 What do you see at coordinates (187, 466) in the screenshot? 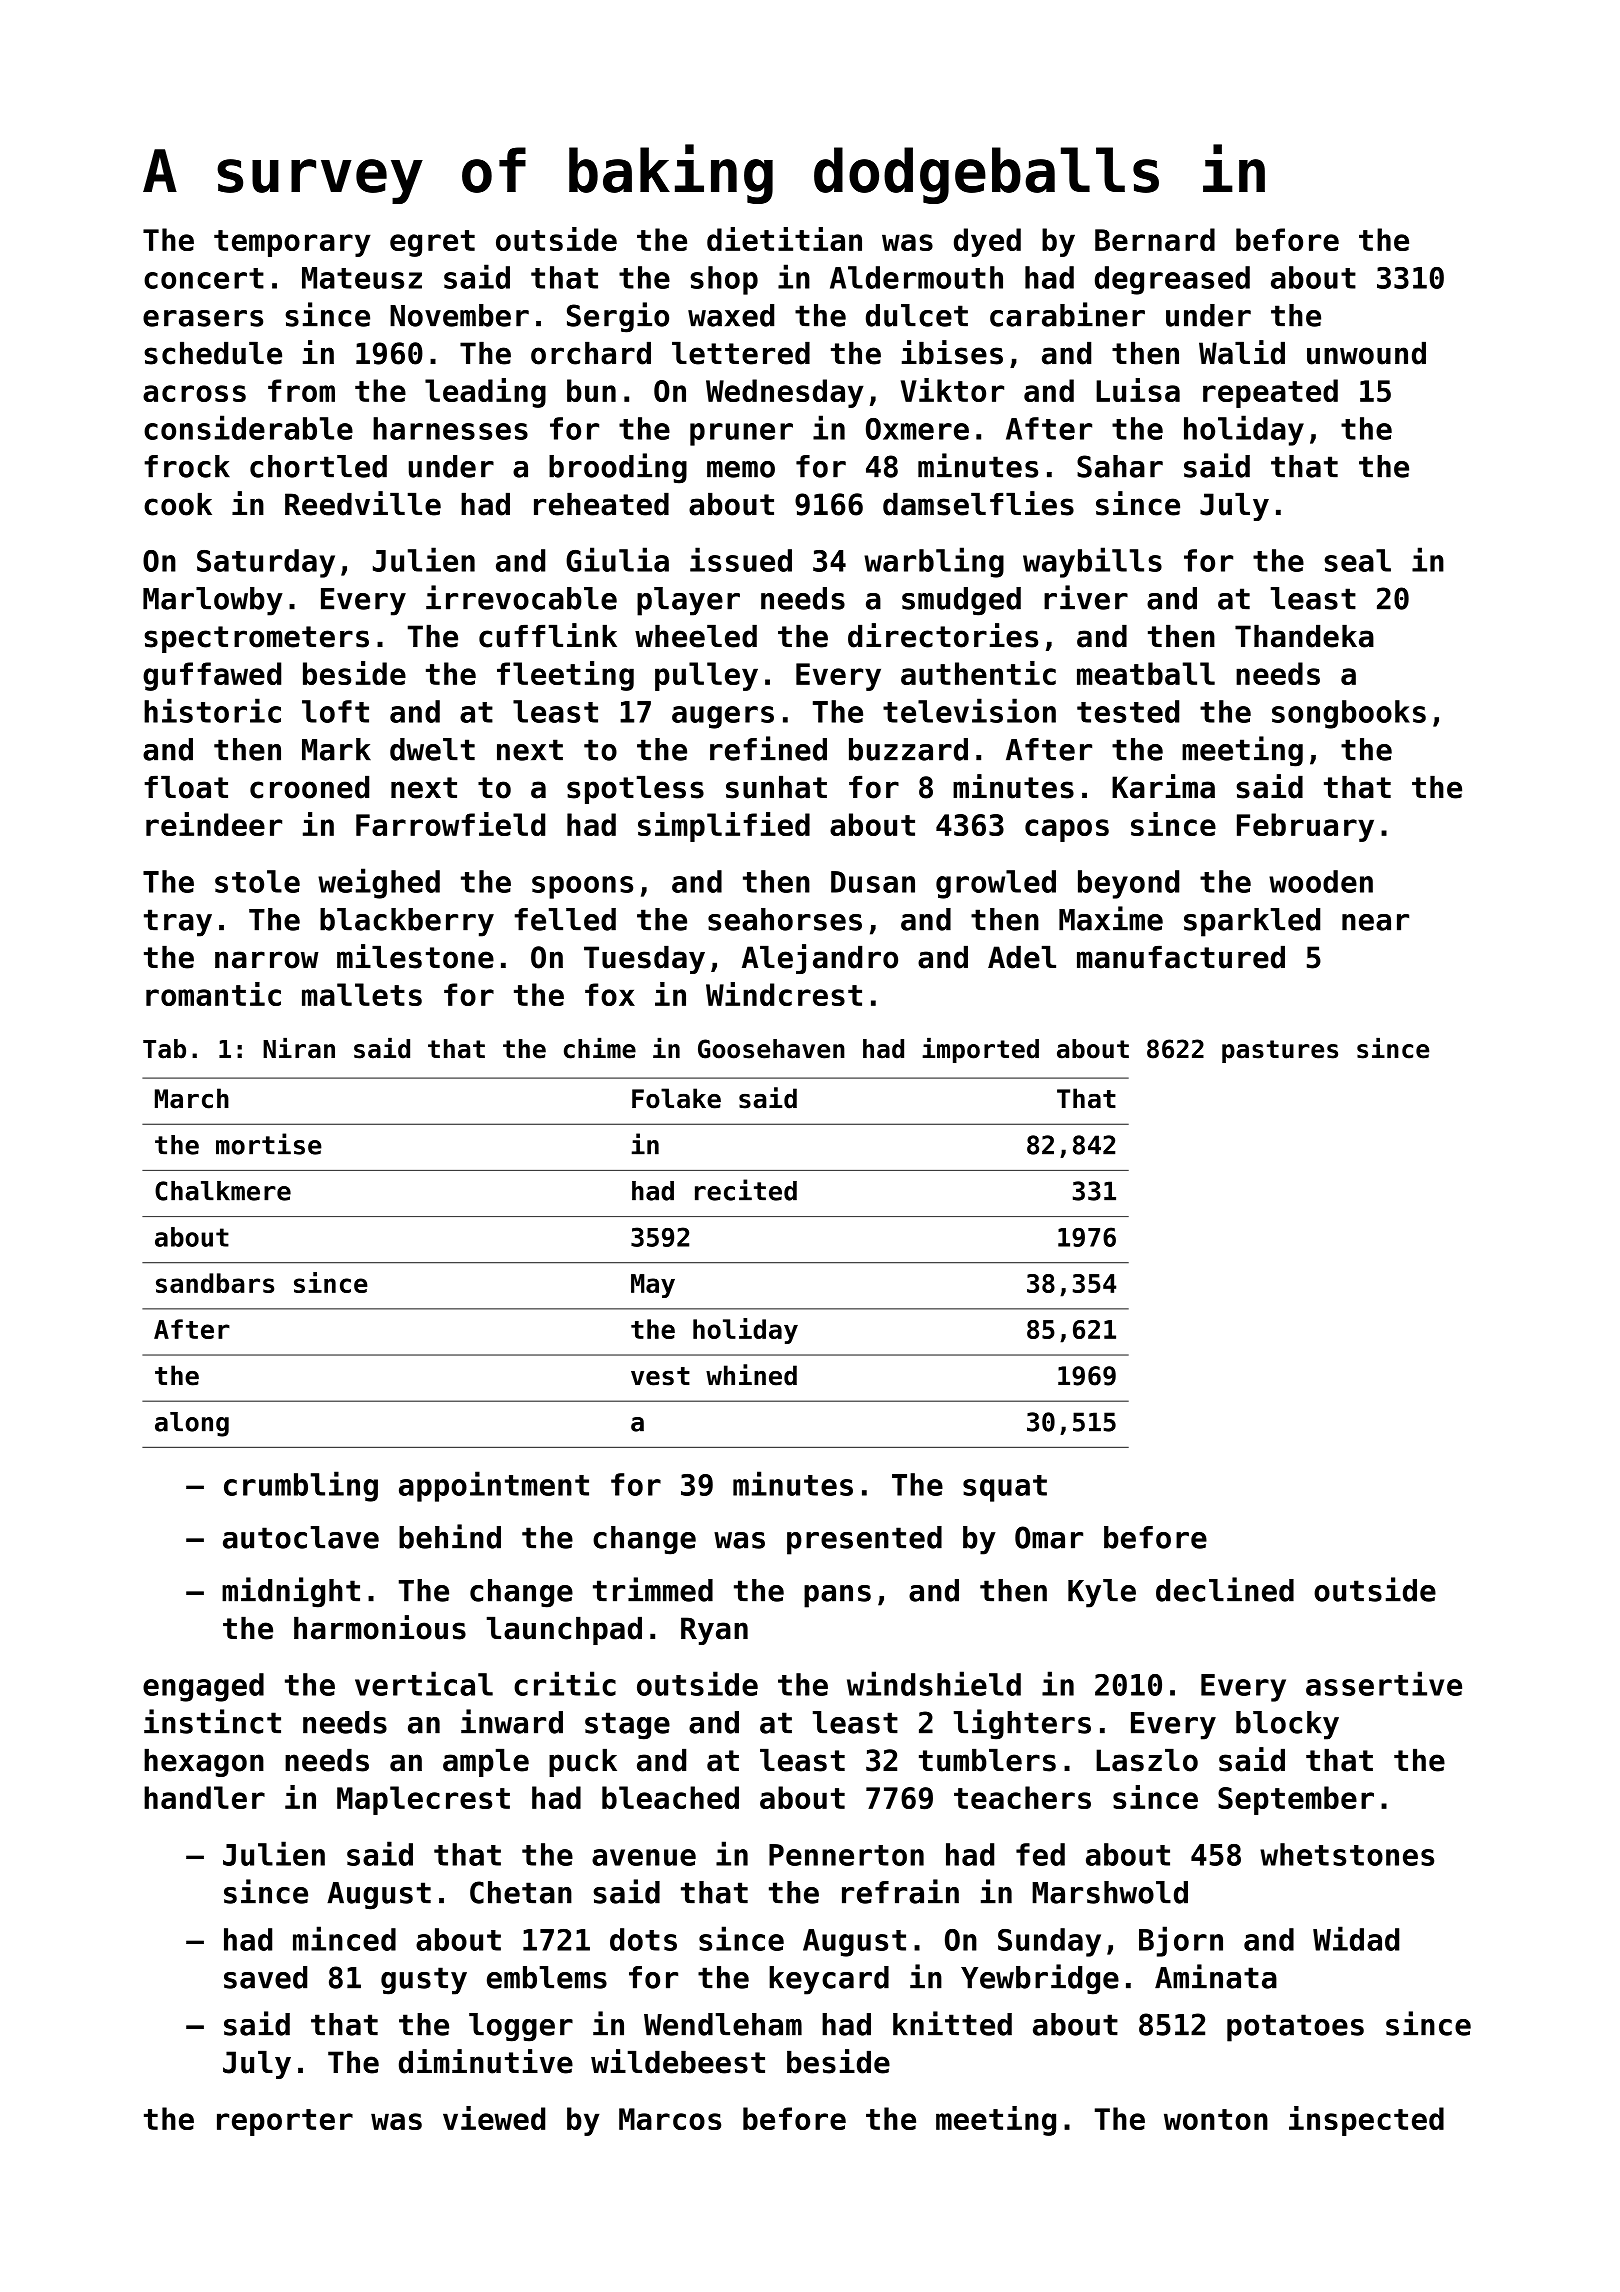
I see `frock` at bounding box center [187, 466].
